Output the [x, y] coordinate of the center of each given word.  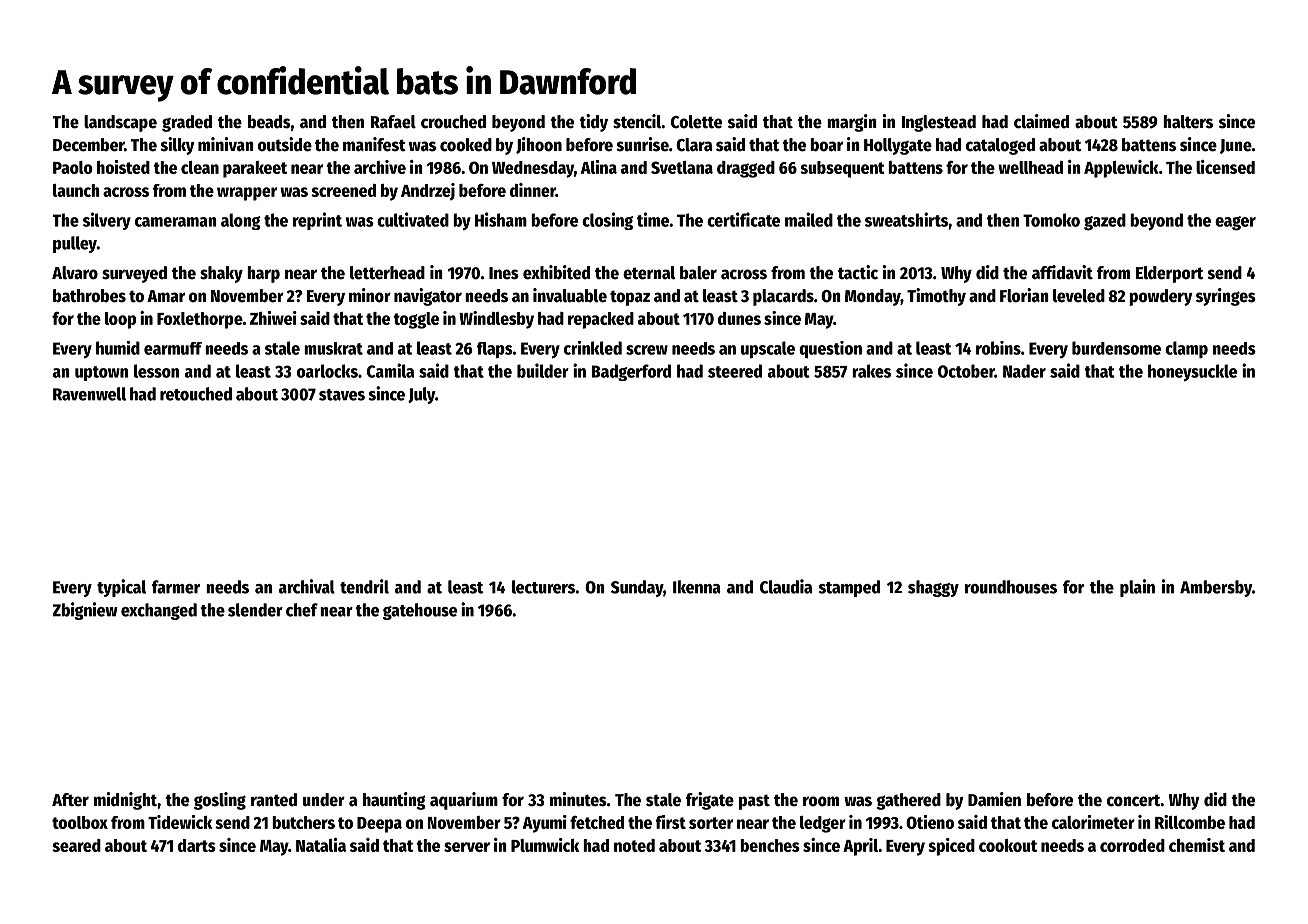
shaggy [933, 588]
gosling [220, 801]
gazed [1105, 222]
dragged [746, 169]
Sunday [637, 588]
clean [200, 167]
